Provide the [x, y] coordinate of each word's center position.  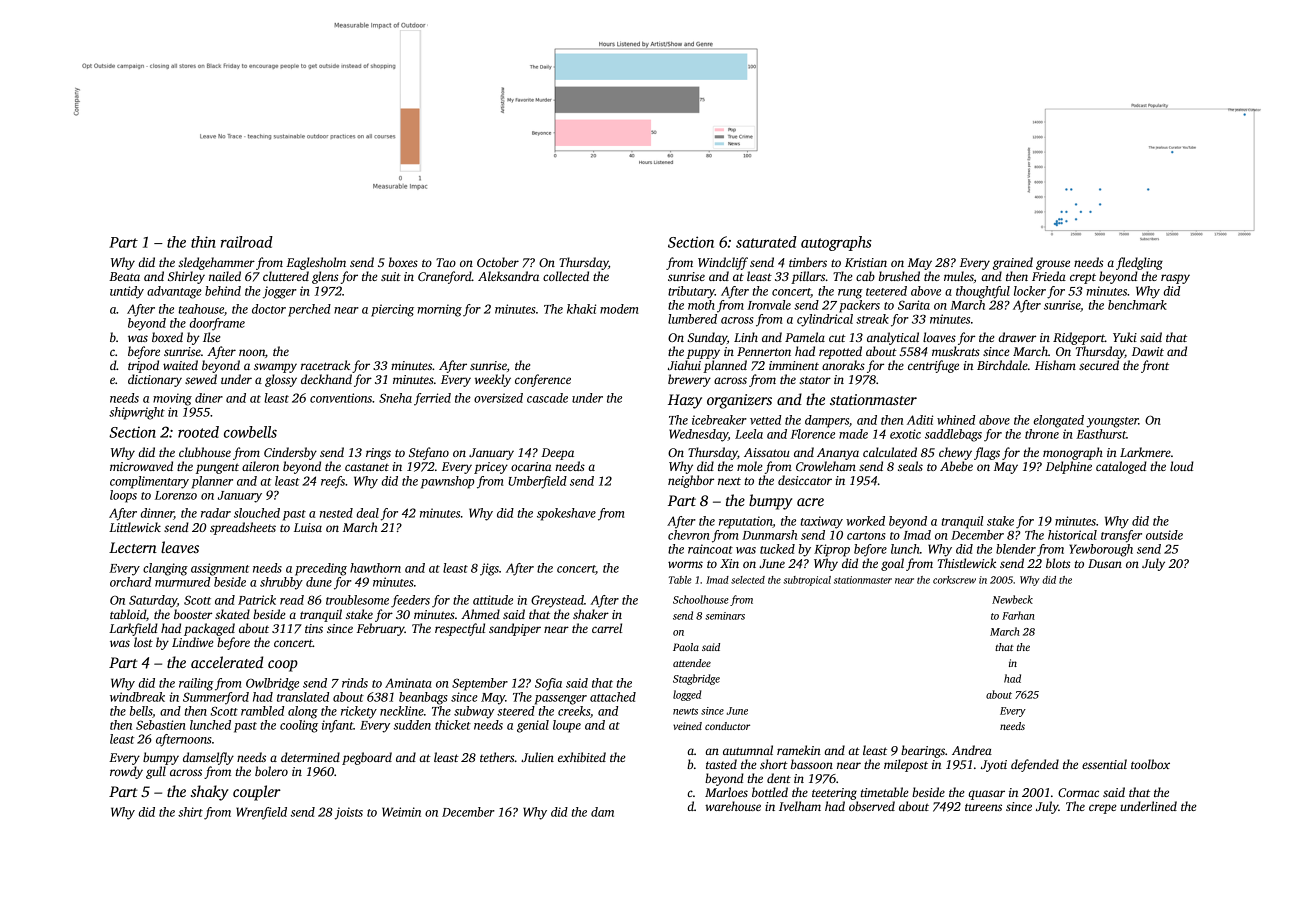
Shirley [186, 277]
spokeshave [566, 514]
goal [892, 564]
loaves [939, 337]
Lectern [133, 547]
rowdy [126, 772]
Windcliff [723, 263]
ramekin [799, 750]
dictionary [155, 380]
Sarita [914, 305]
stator [815, 380]
